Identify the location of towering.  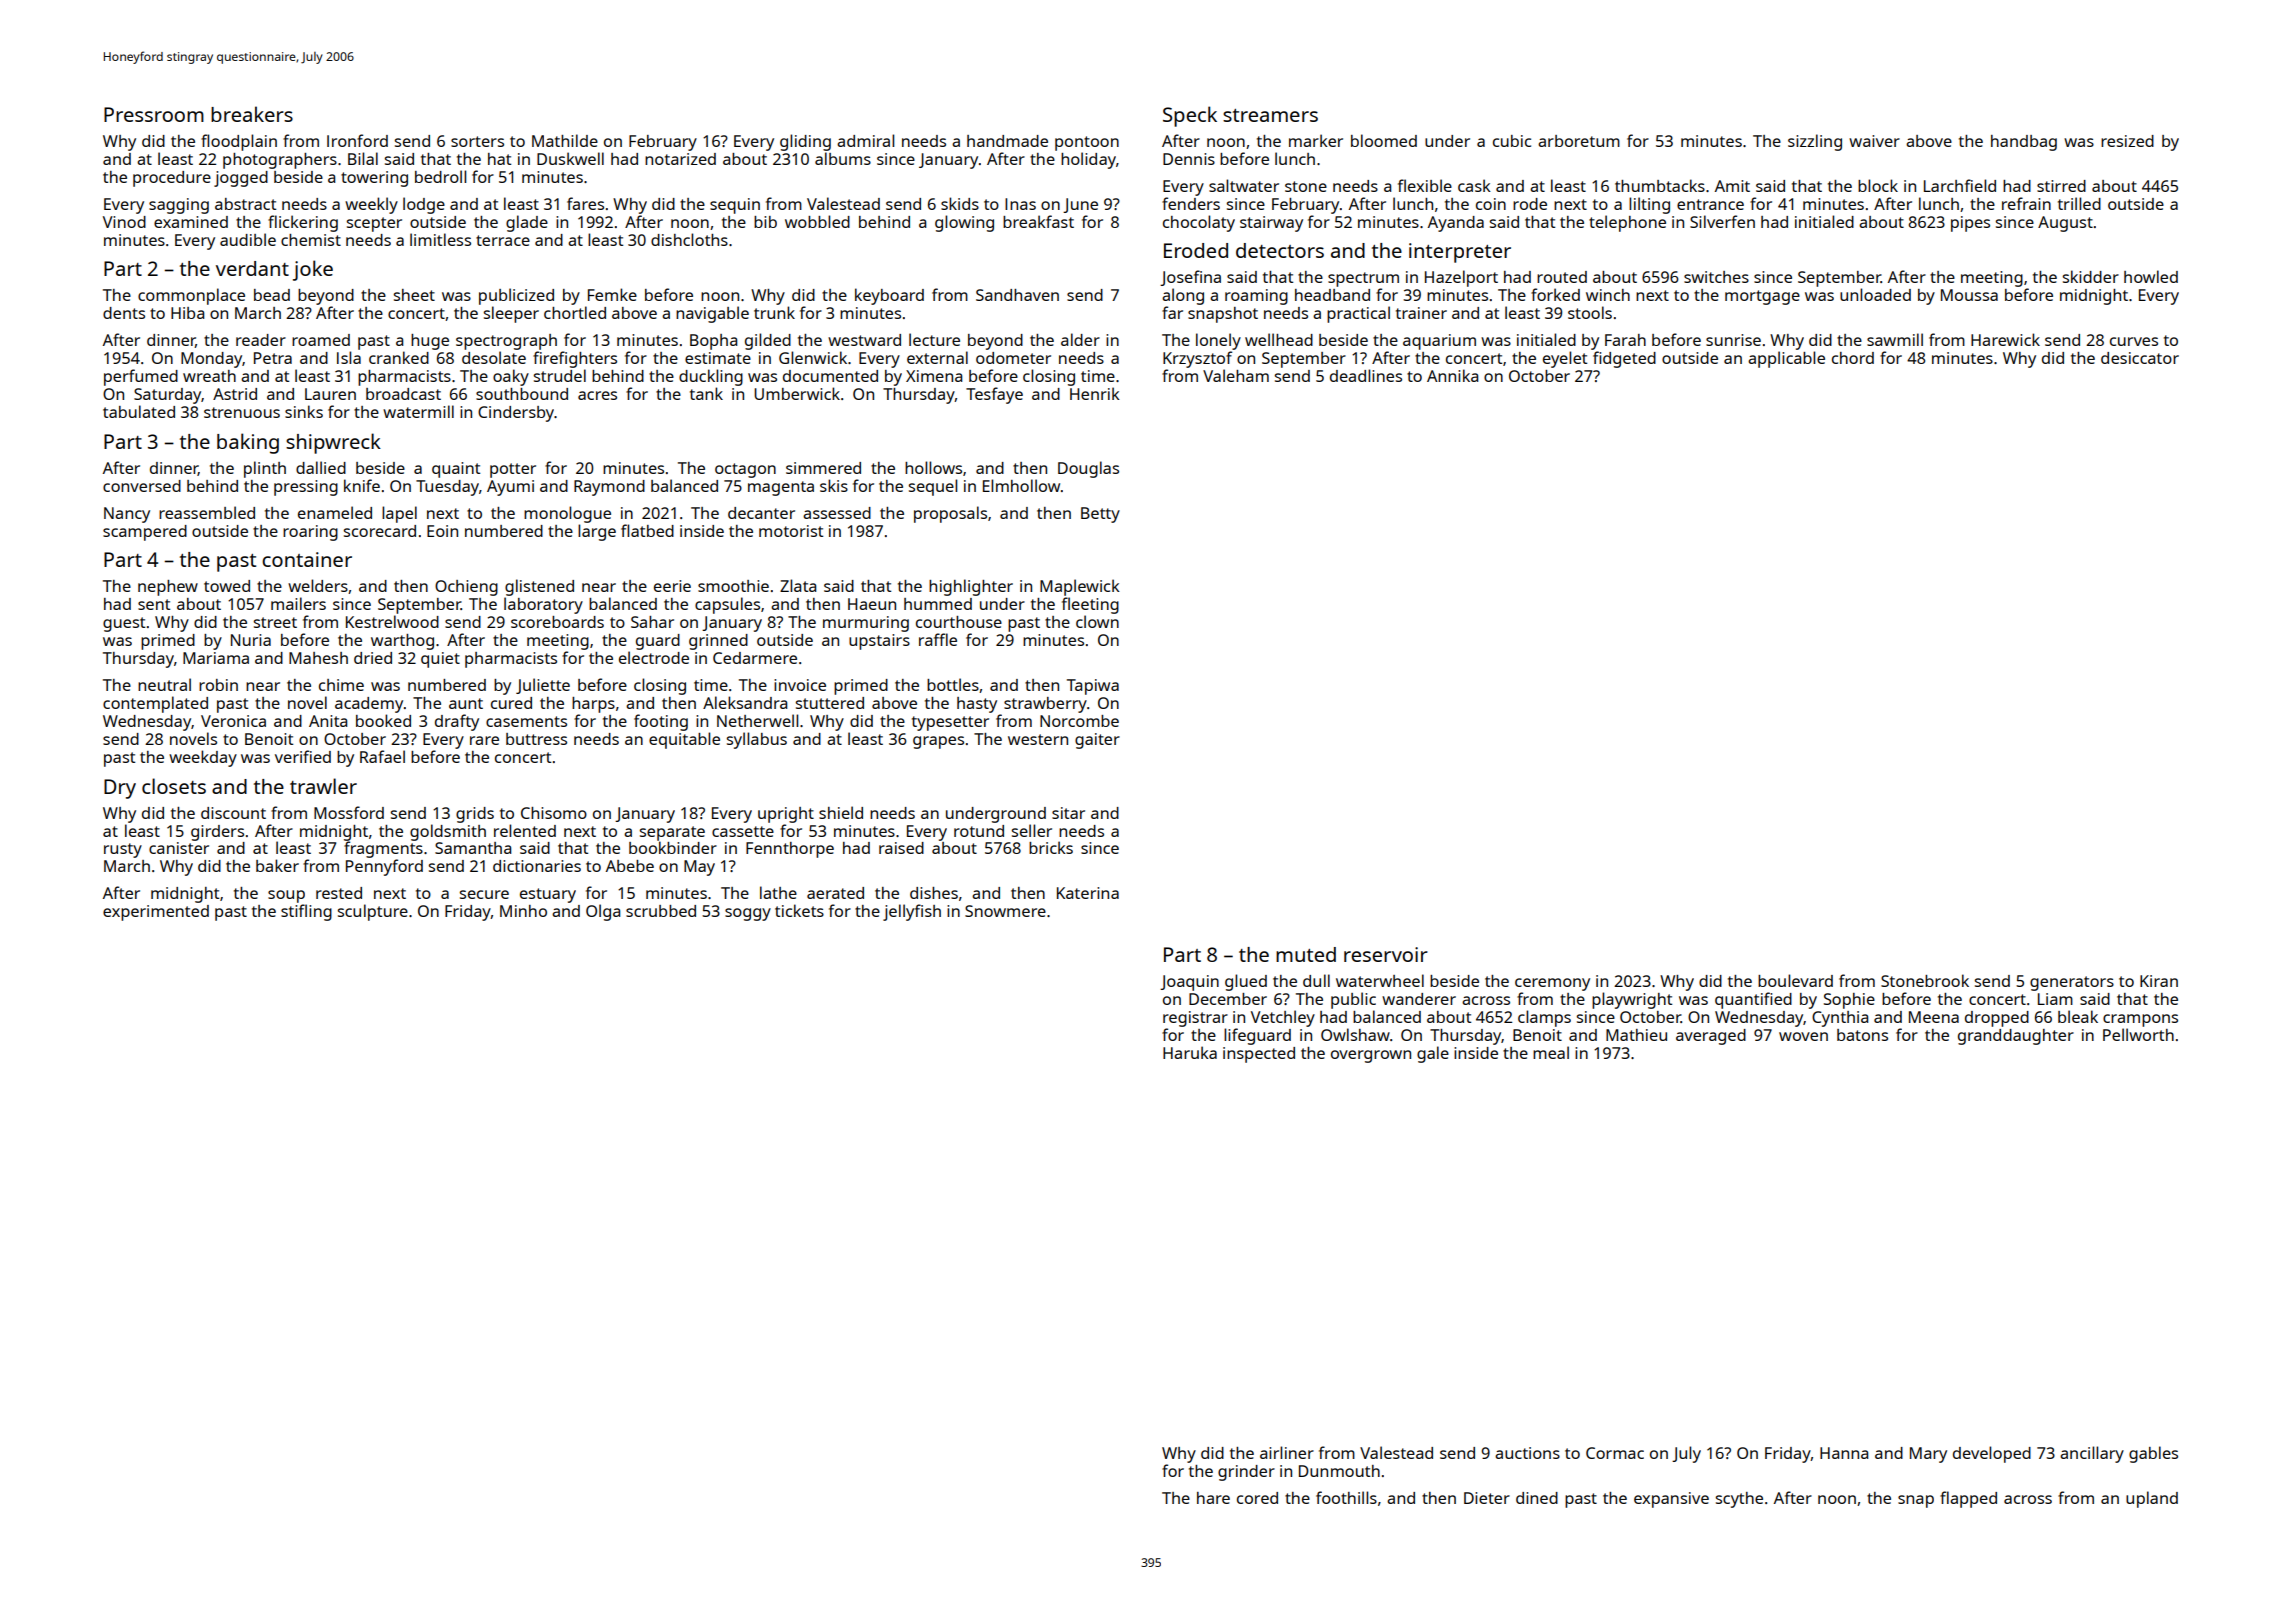
(374, 179).
